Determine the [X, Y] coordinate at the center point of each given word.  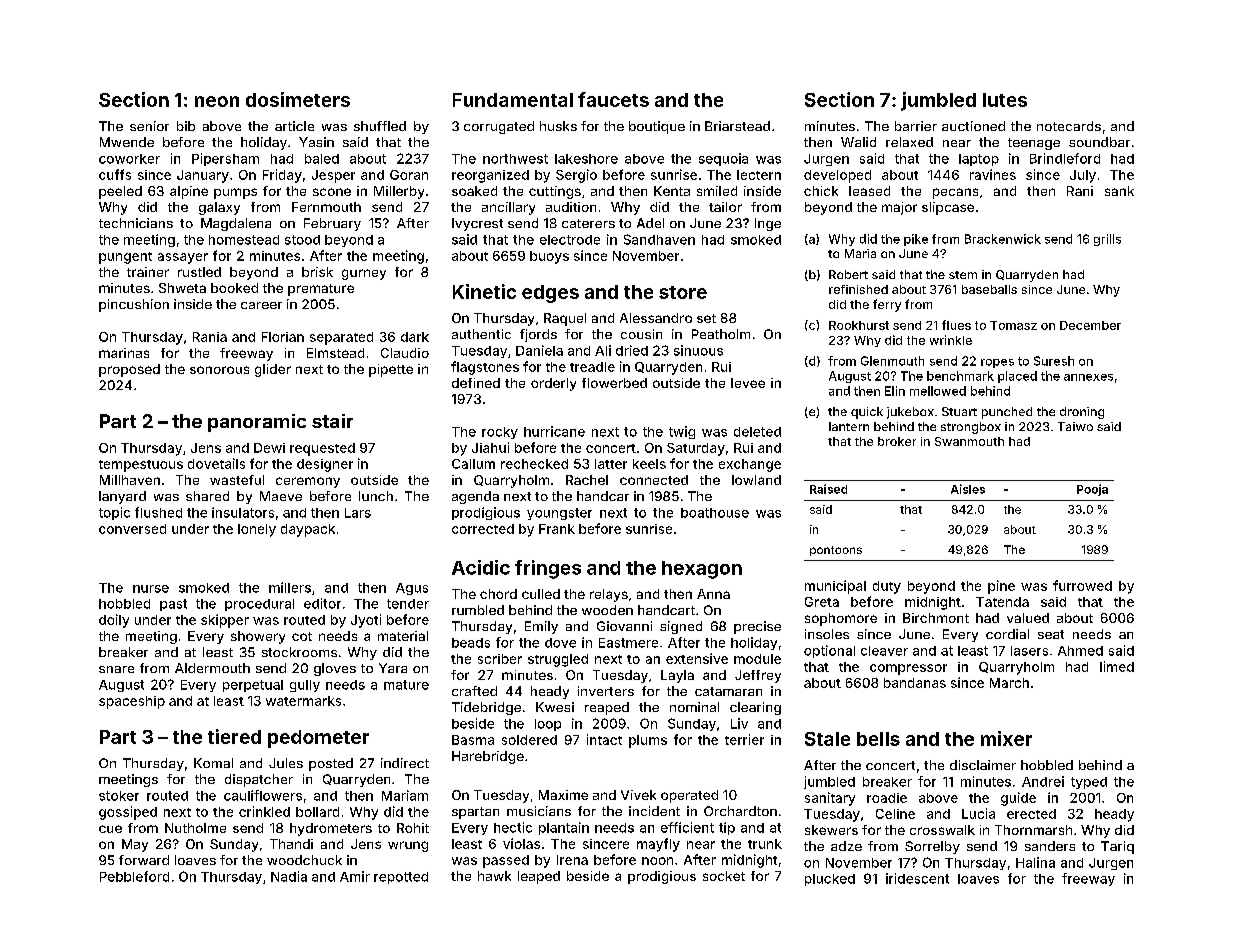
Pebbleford [134, 876]
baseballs [989, 289]
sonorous [219, 370]
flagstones [485, 368]
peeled [120, 192]
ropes [997, 363]
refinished [858, 289]
